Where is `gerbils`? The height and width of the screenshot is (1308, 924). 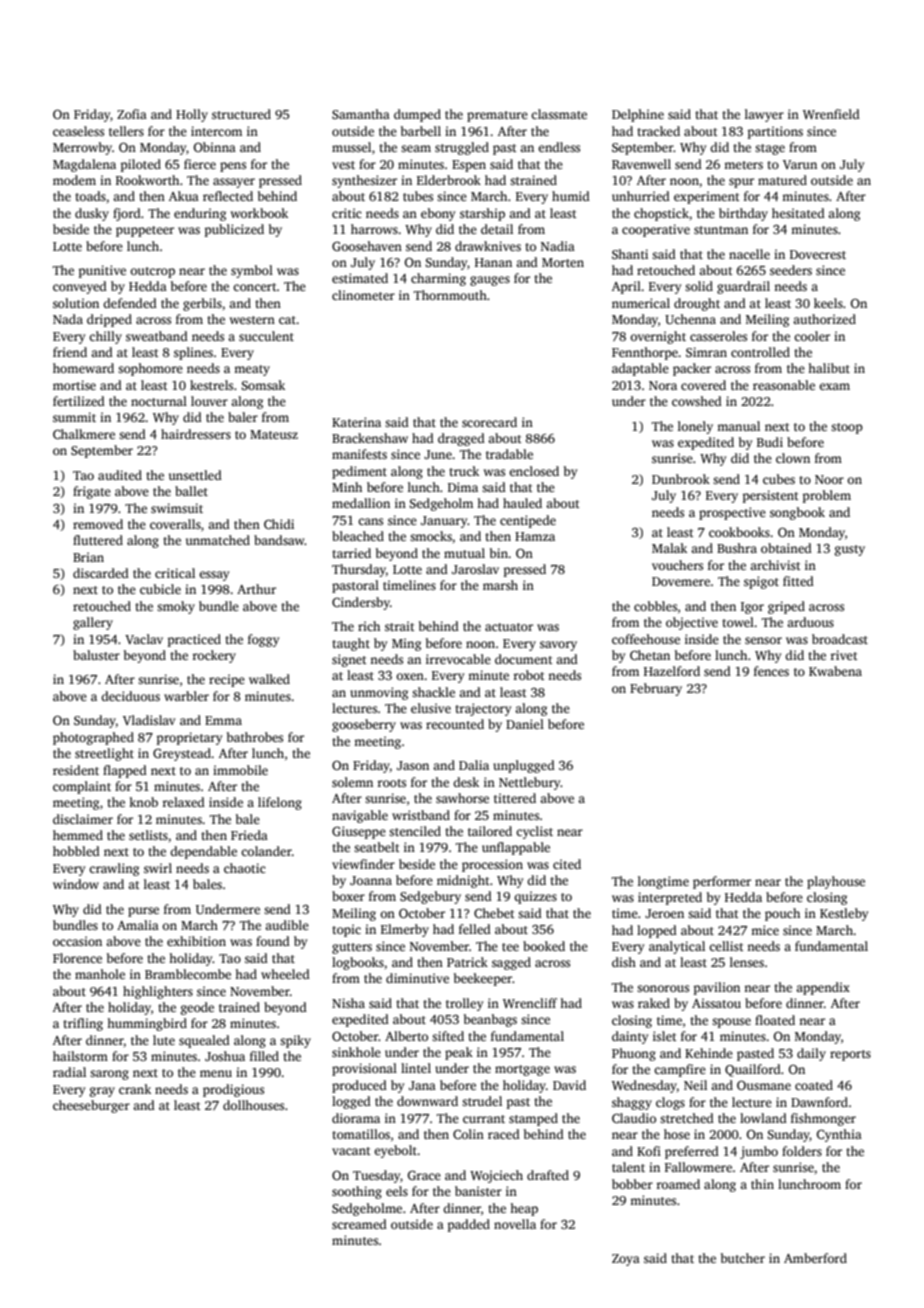
gerbils is located at coordinates (202, 304).
